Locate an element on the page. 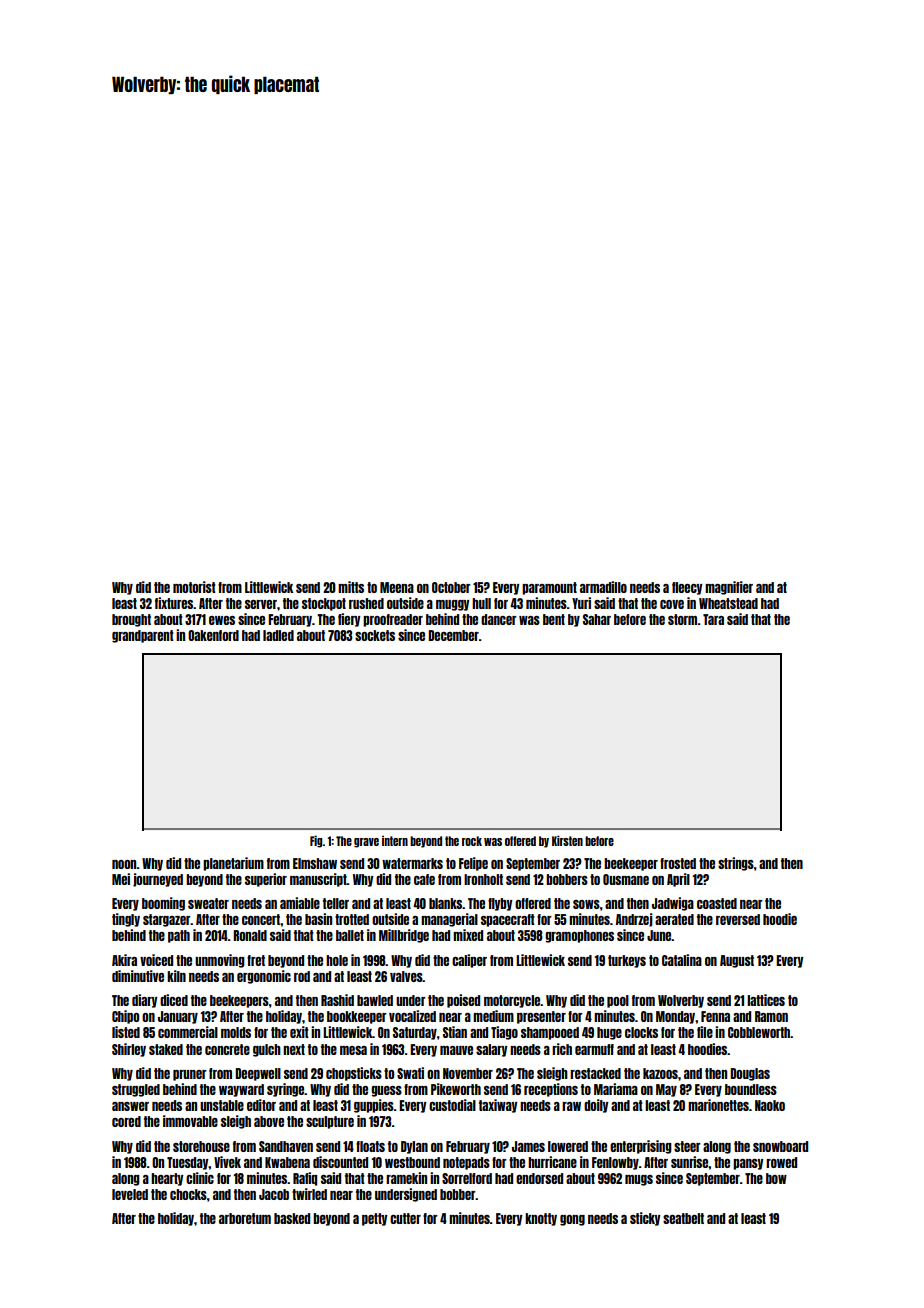 The image size is (924, 1308). bow is located at coordinates (776, 1178).
